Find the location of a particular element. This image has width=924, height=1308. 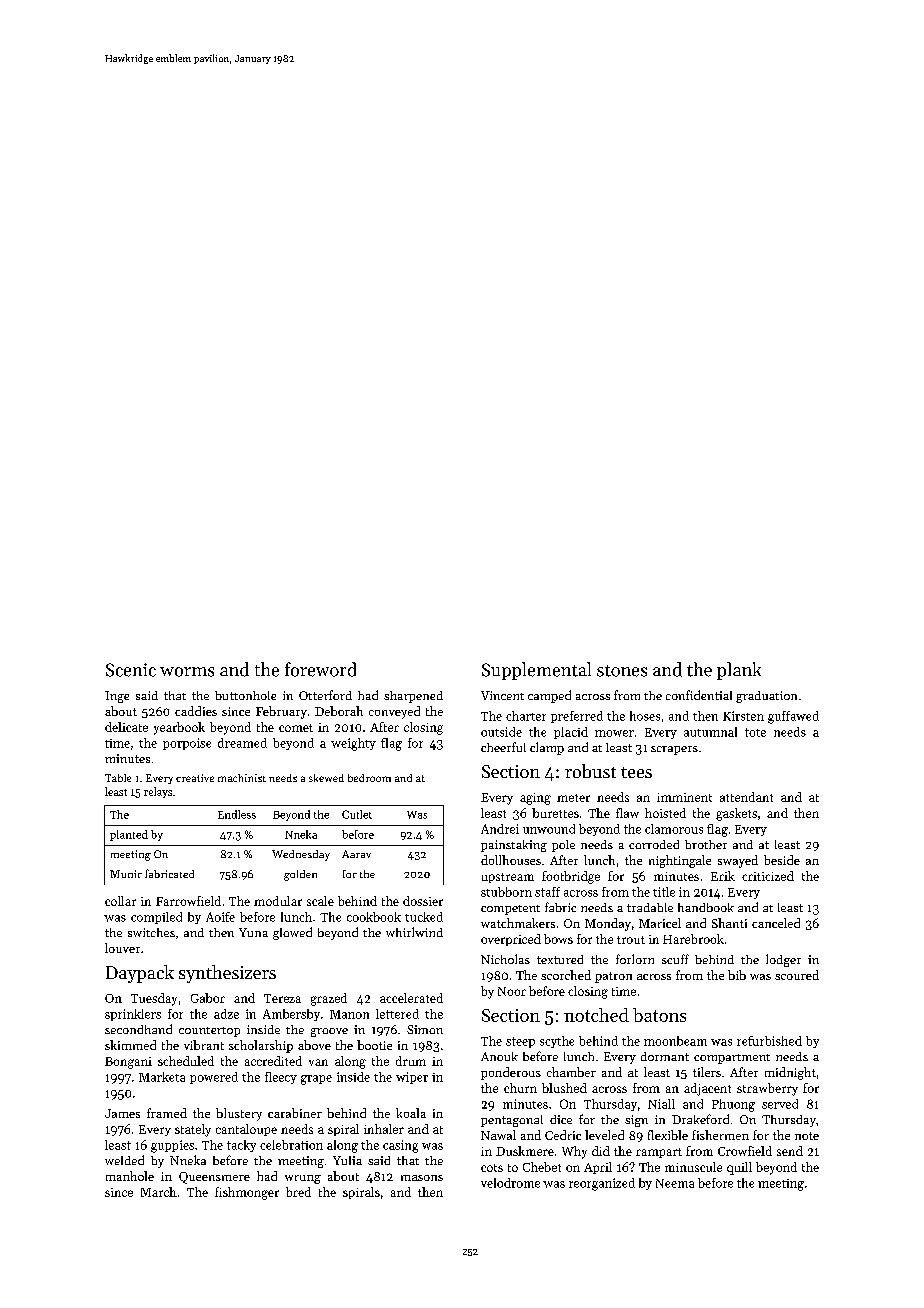

March is located at coordinates (159, 1192).
